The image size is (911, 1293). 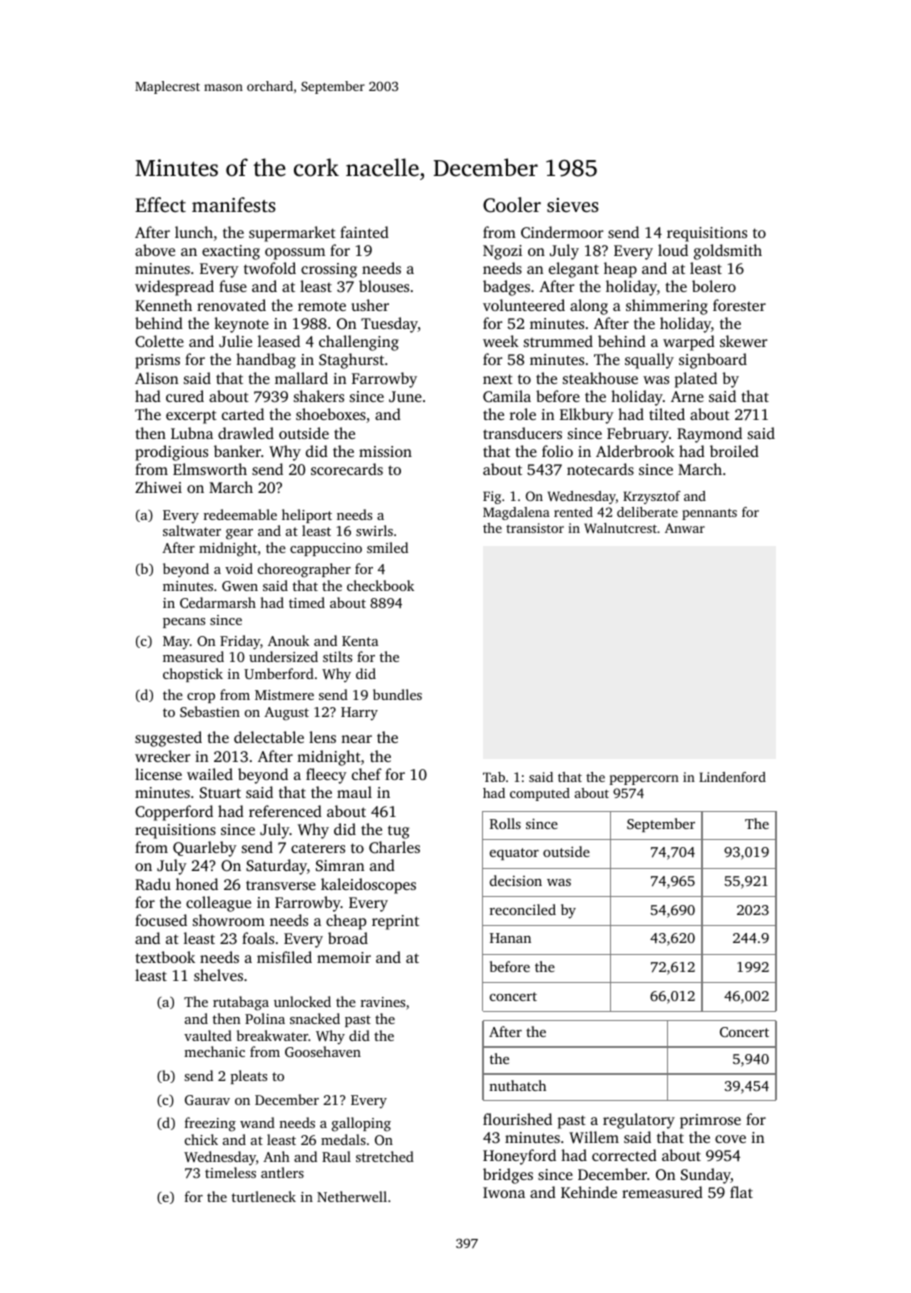 I want to click on Cooler, so click(x=512, y=205).
